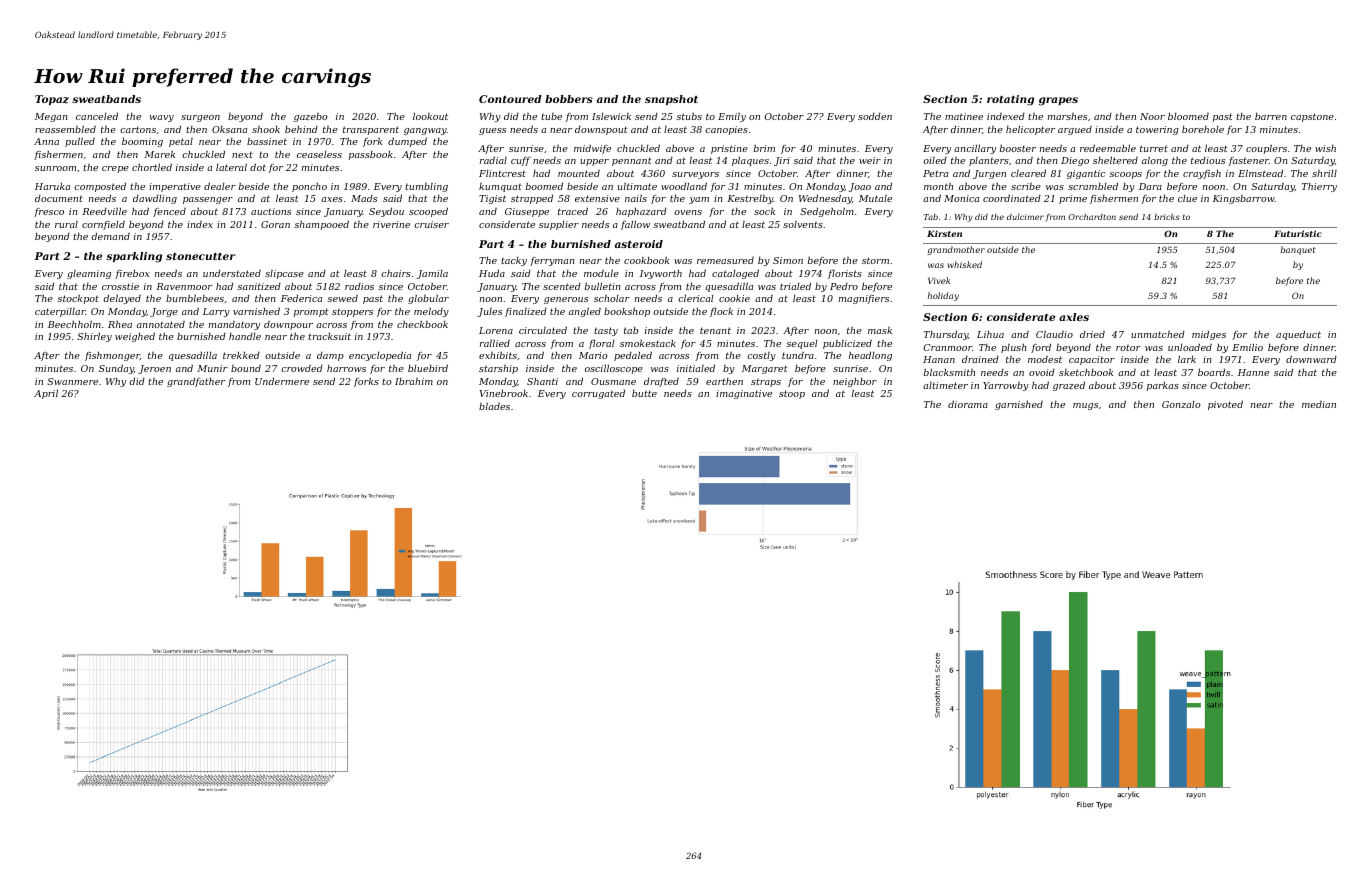 The image size is (1372, 887). Describe the element at coordinates (55, 168) in the screenshot. I see `sunroom` at that location.
